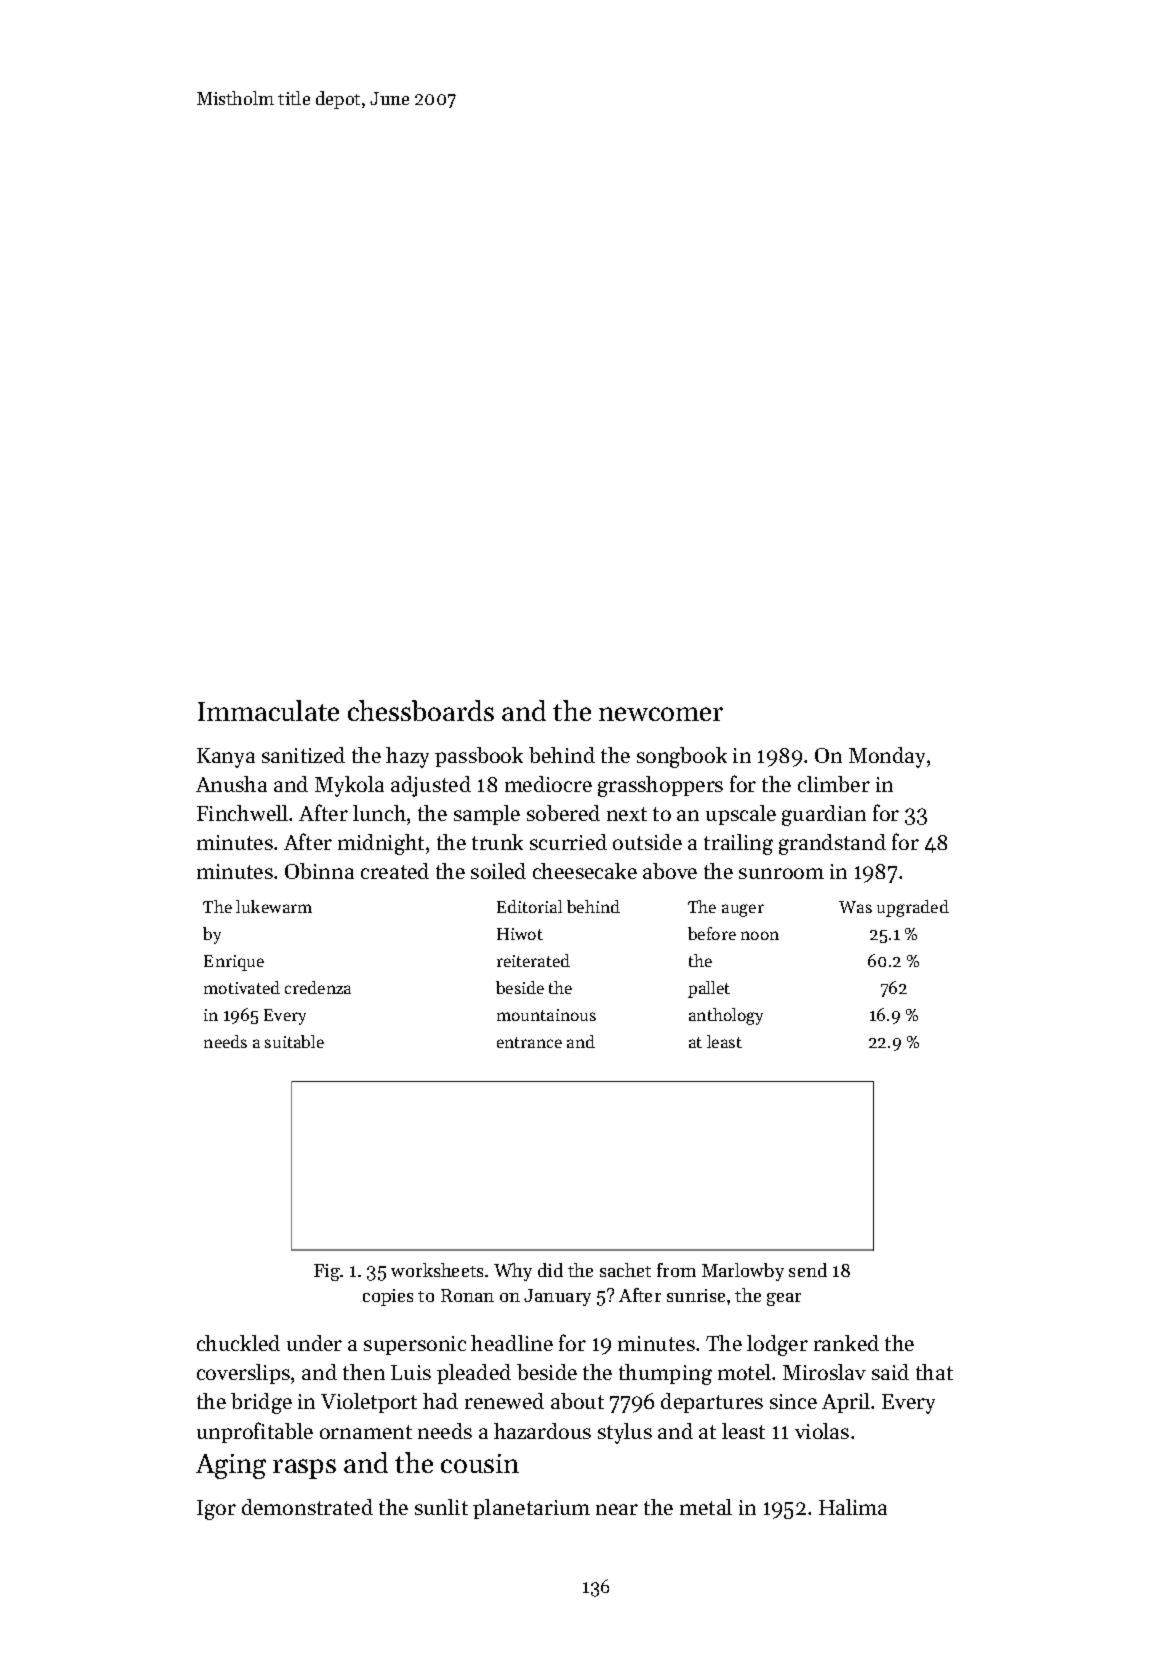 This screenshot has width=1165, height=1654. Describe the element at coordinates (242, 813) in the screenshot. I see `Finchwell` at that location.
